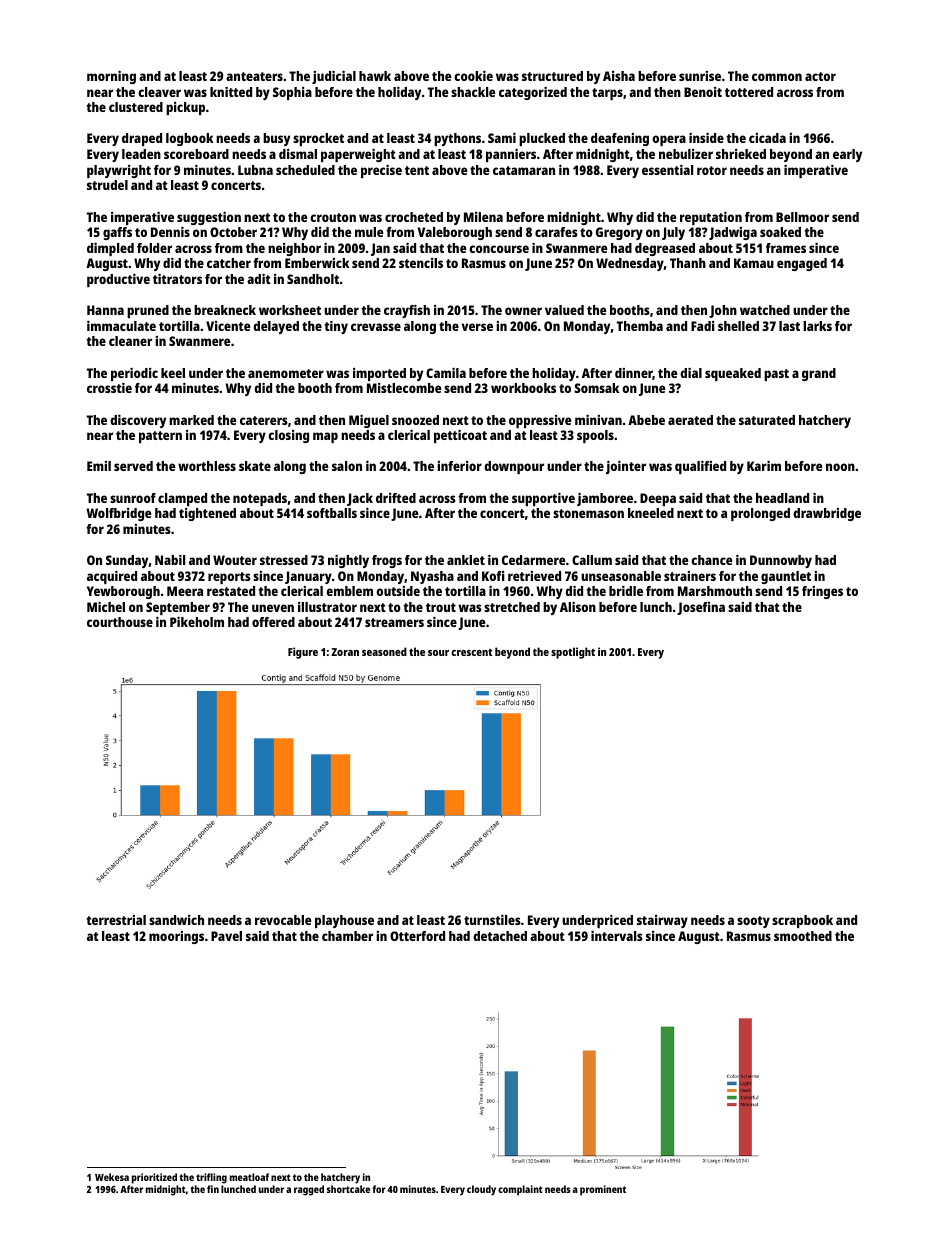 Image resolution: width=952 pixels, height=1233 pixels. Describe the element at coordinates (446, 373) in the screenshot. I see `Camila` at that location.
